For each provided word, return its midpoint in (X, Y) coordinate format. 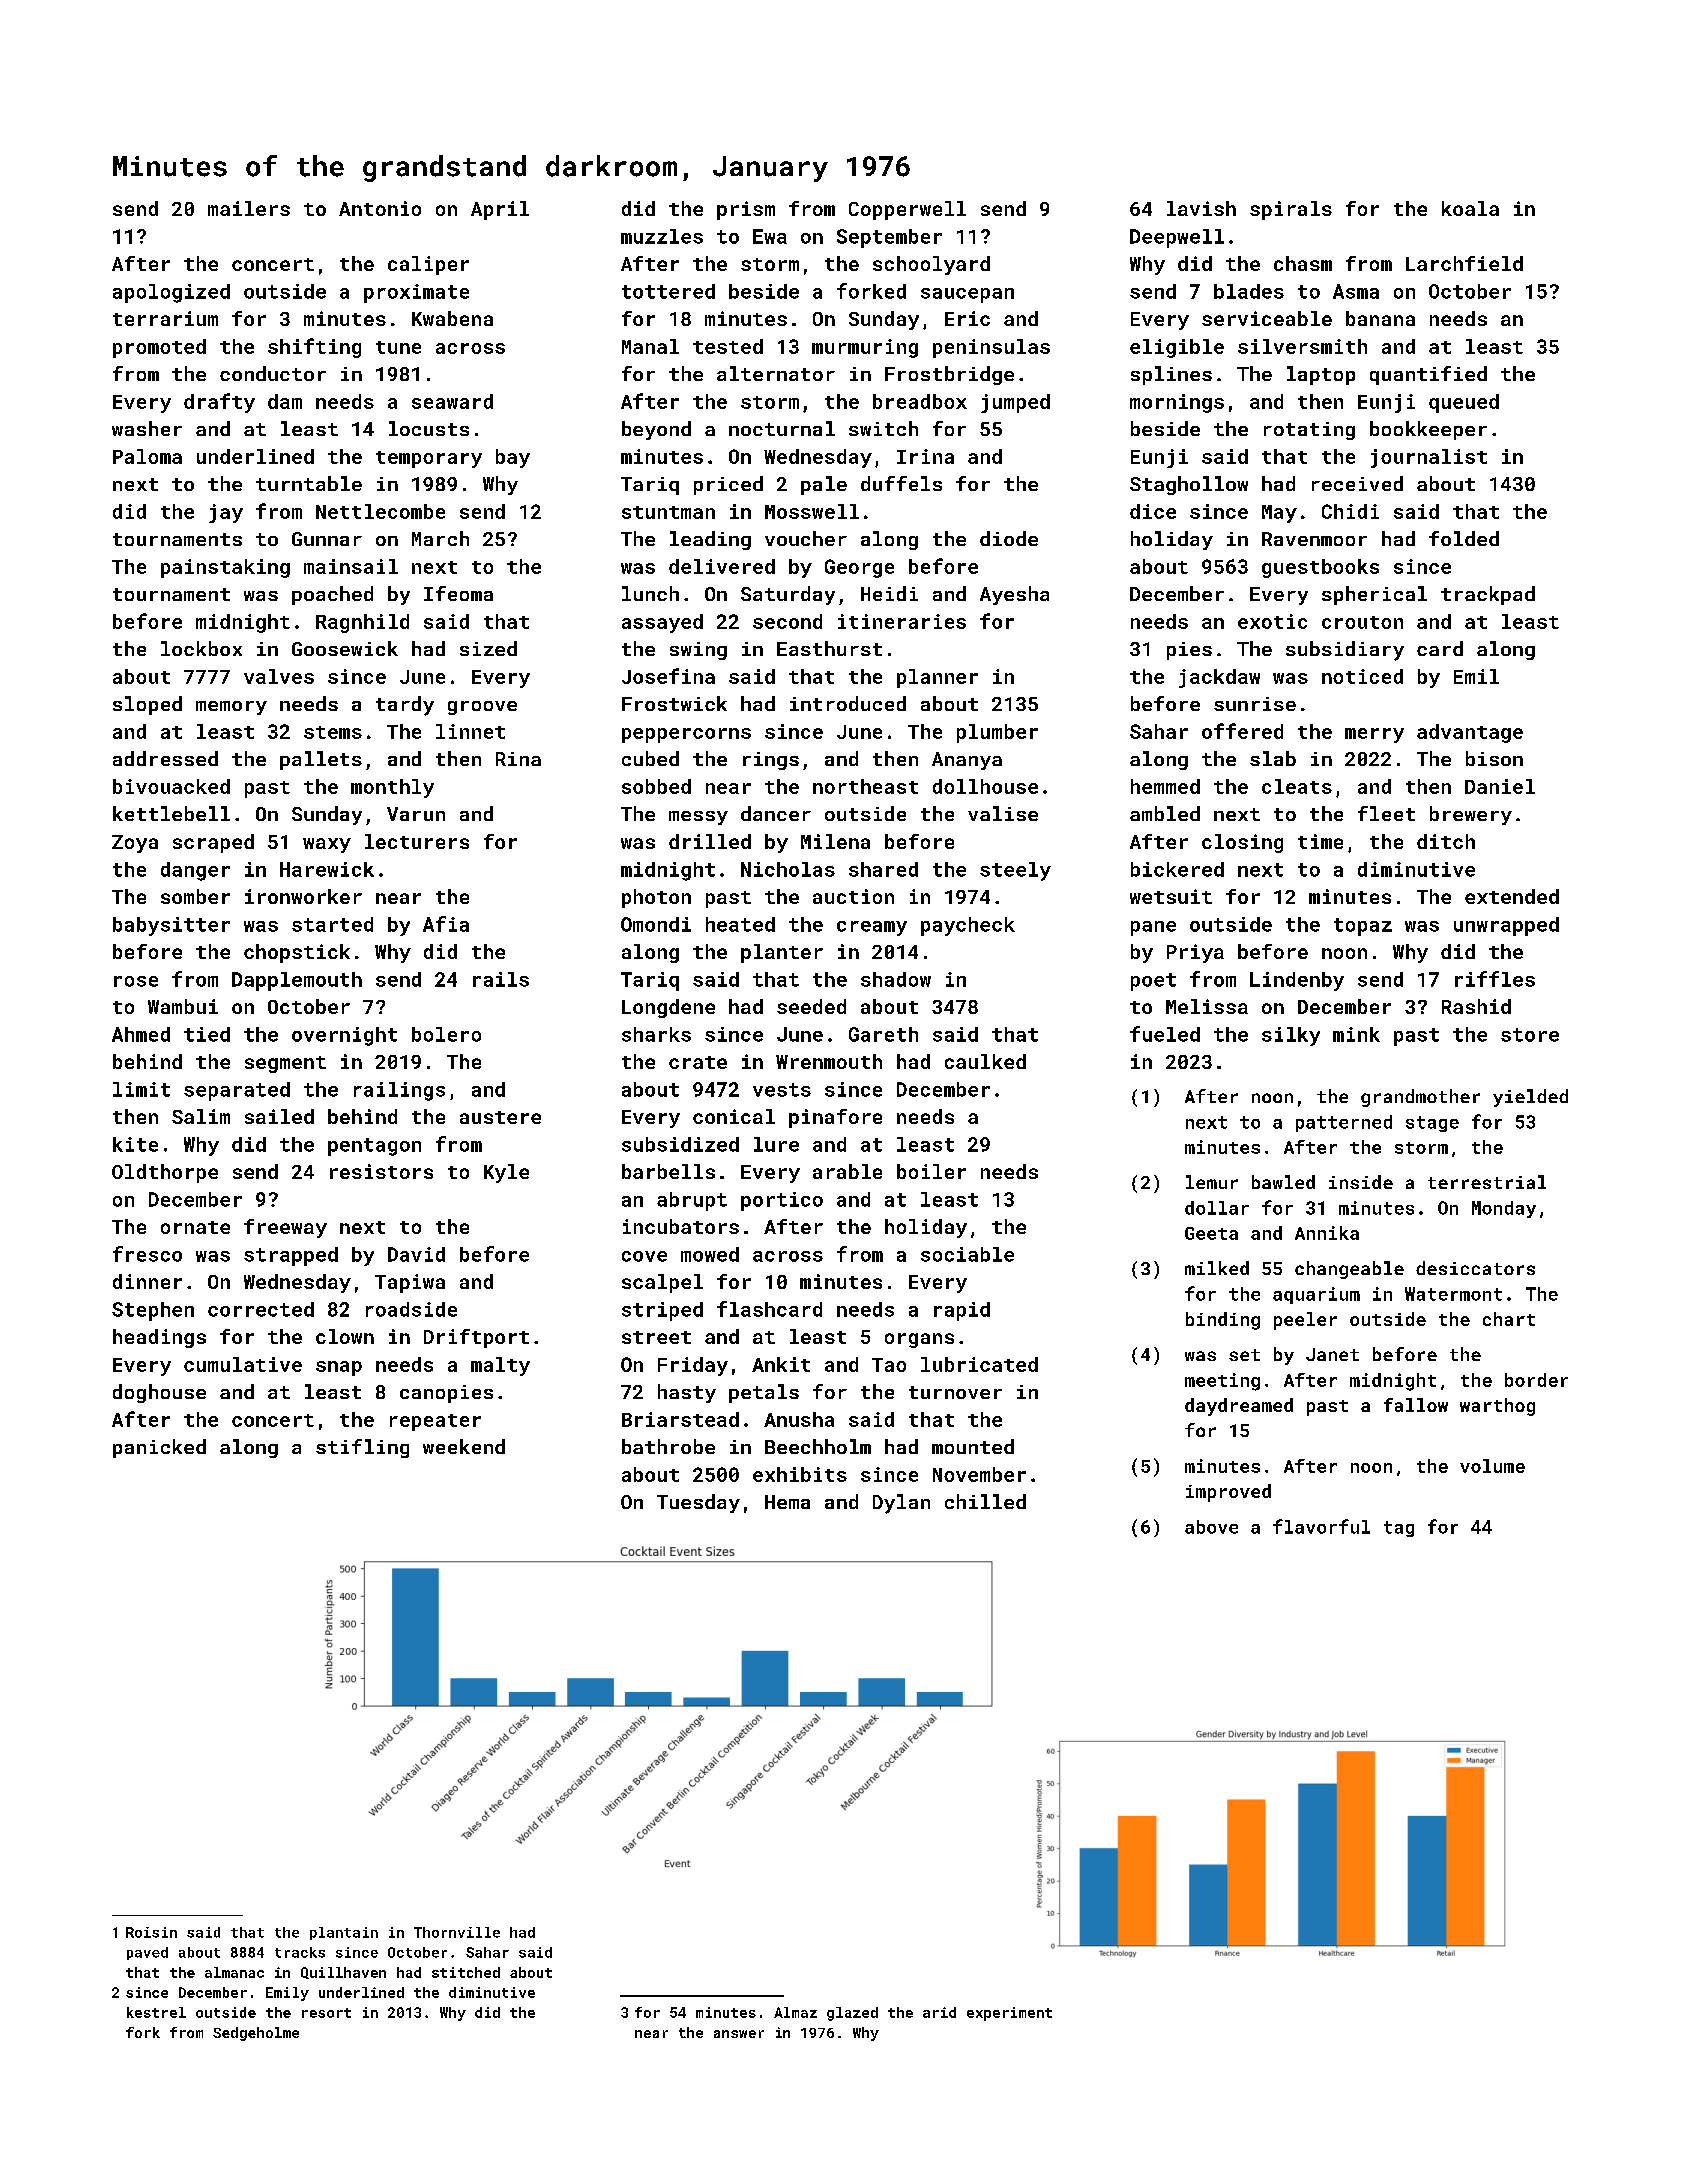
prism (746, 210)
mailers (249, 208)
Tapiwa (410, 1283)
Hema (787, 1502)
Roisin (151, 1932)
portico (782, 1201)
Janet (1332, 1354)
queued (1464, 403)
